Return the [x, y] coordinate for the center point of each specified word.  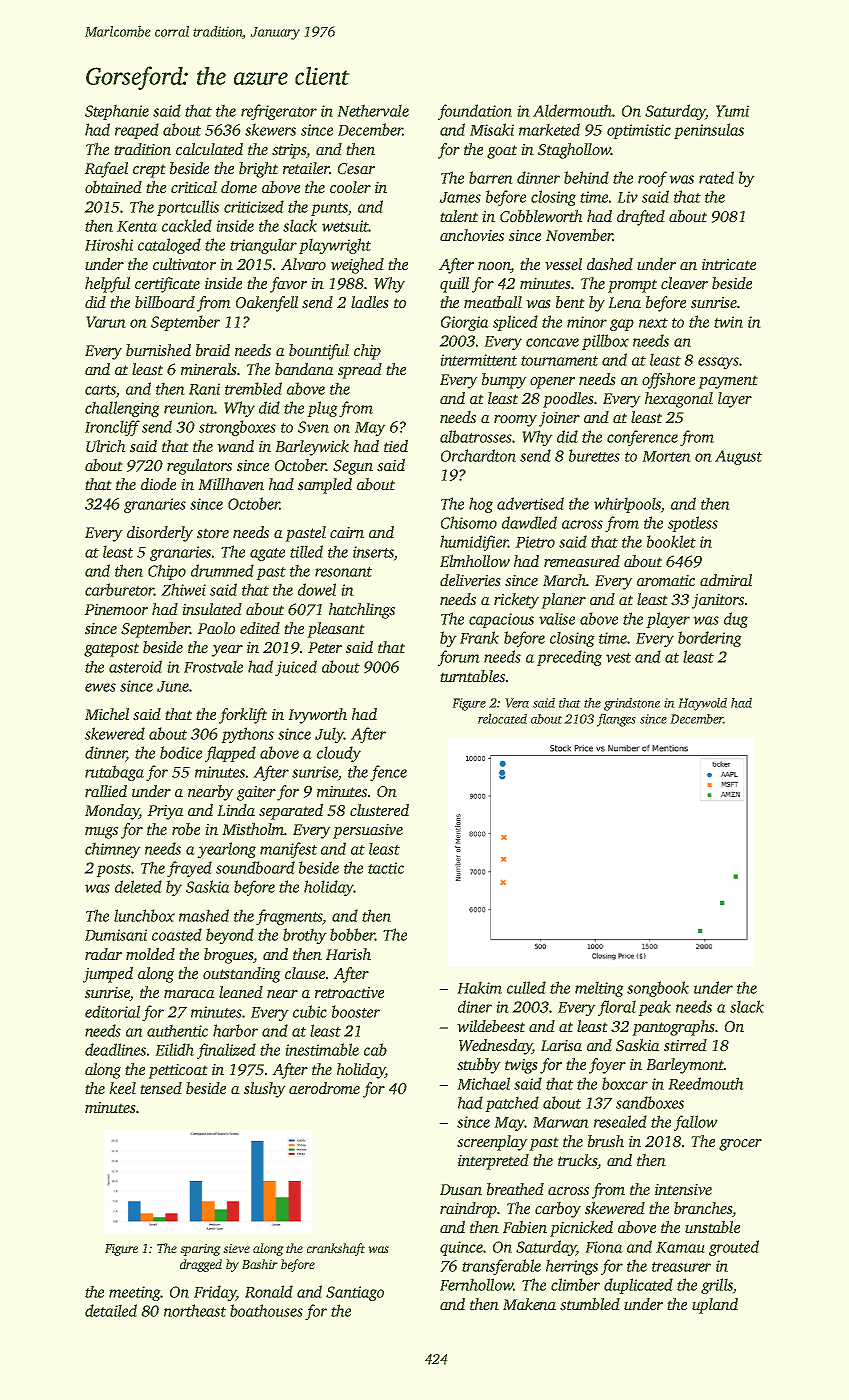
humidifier [474, 543]
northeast [195, 1310]
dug [736, 620]
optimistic [639, 131]
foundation [475, 112]
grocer [740, 1145]
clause [305, 973]
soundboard [255, 867]
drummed [222, 570]
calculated [209, 149]
